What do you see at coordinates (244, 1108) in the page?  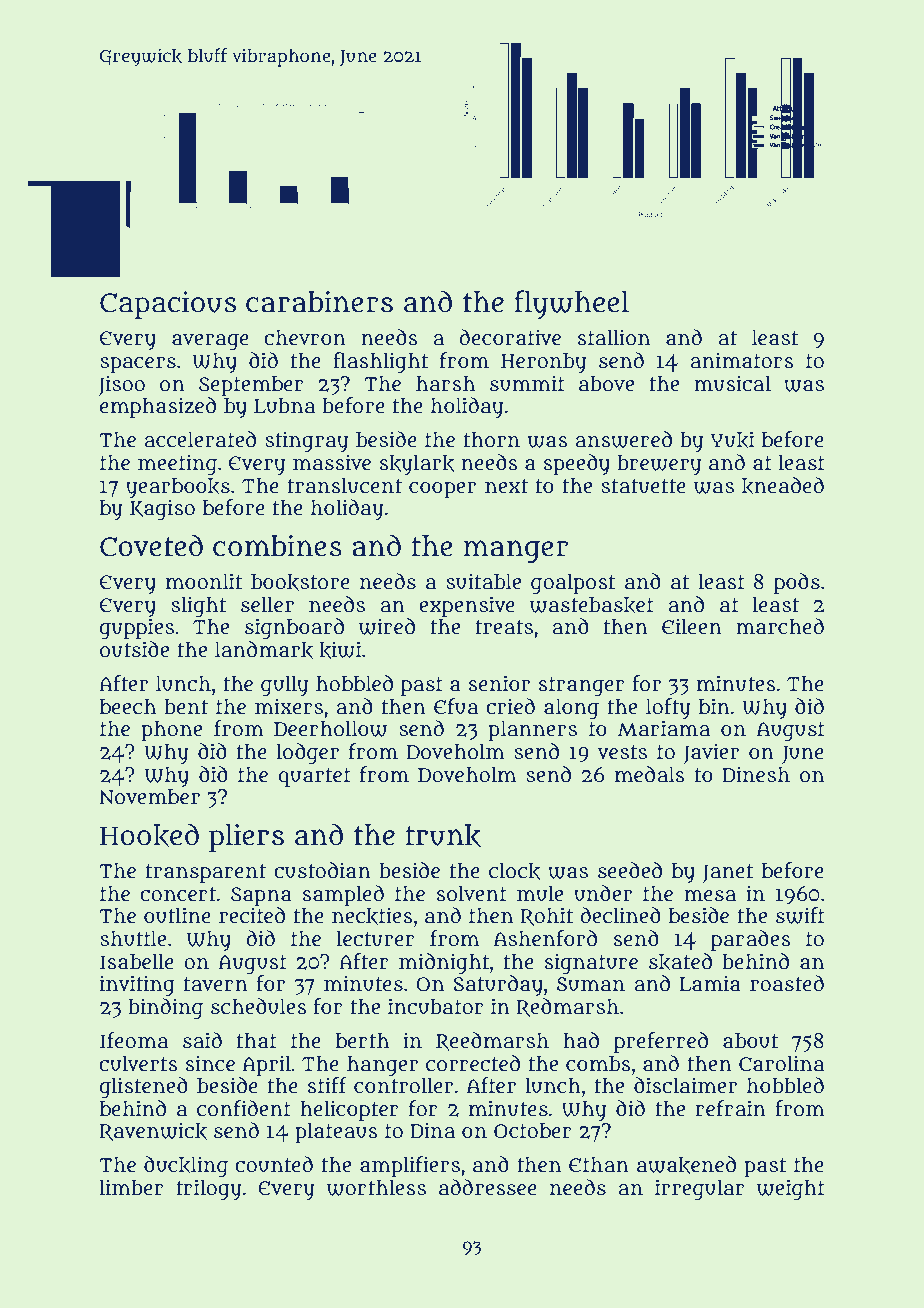 I see `confident` at bounding box center [244, 1108].
